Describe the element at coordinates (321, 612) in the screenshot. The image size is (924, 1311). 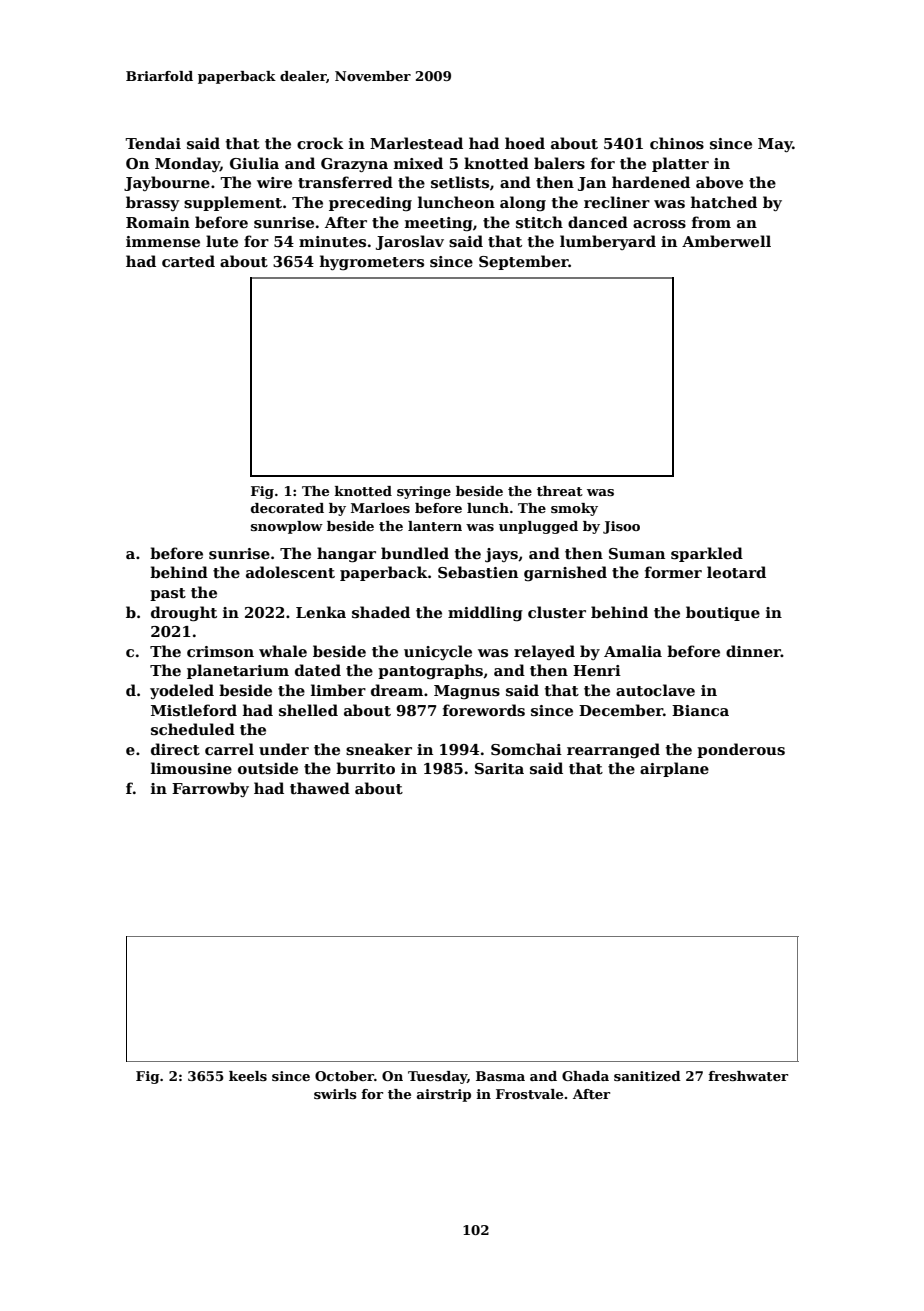
I see `Lenka` at that location.
